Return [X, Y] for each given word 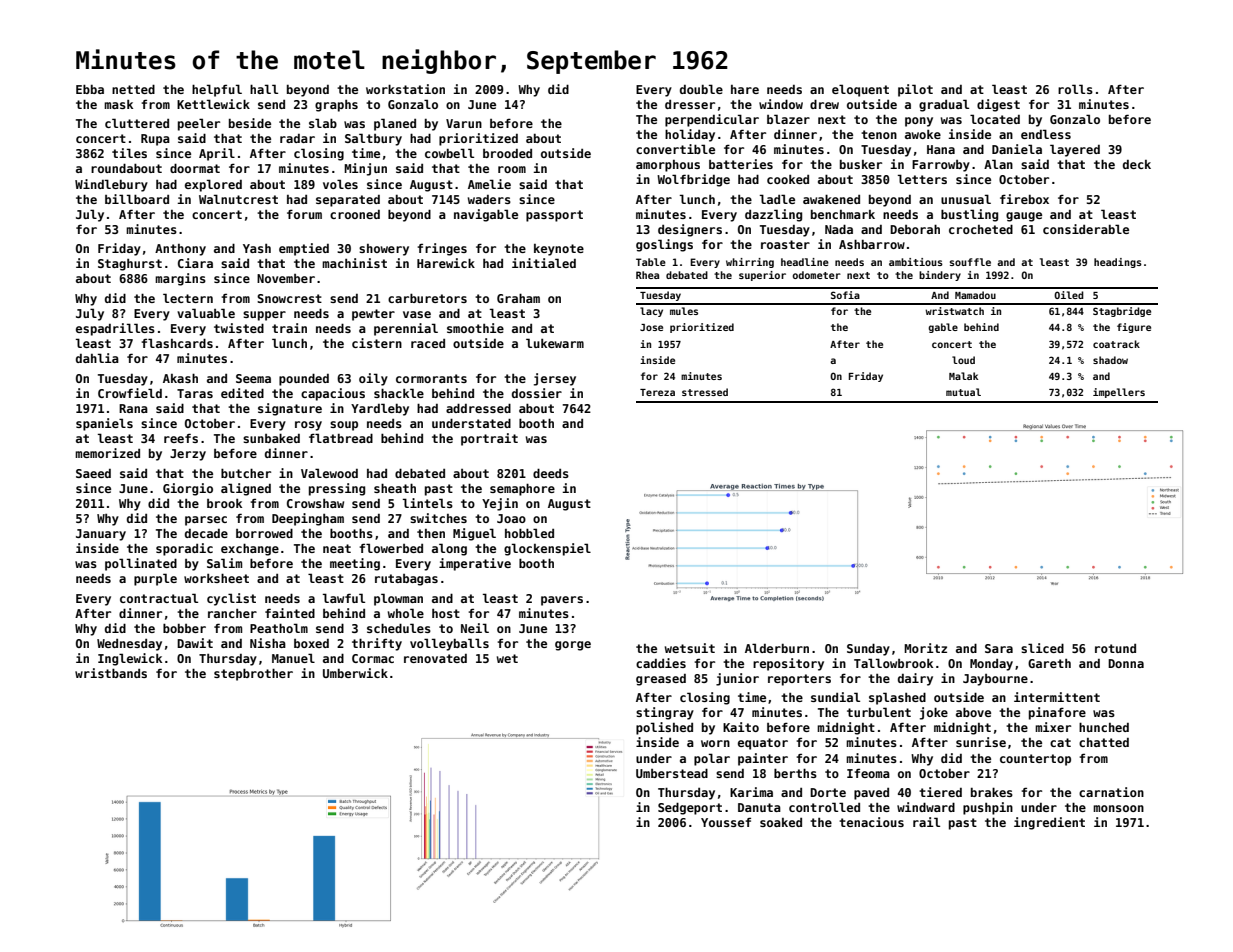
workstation [405, 89]
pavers [562, 601]
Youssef [726, 822]
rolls [1075, 89]
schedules [399, 628]
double [701, 89]
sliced [1042, 648]
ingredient [1049, 823]
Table [651, 262]
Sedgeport [690, 808]
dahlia [97, 358]
